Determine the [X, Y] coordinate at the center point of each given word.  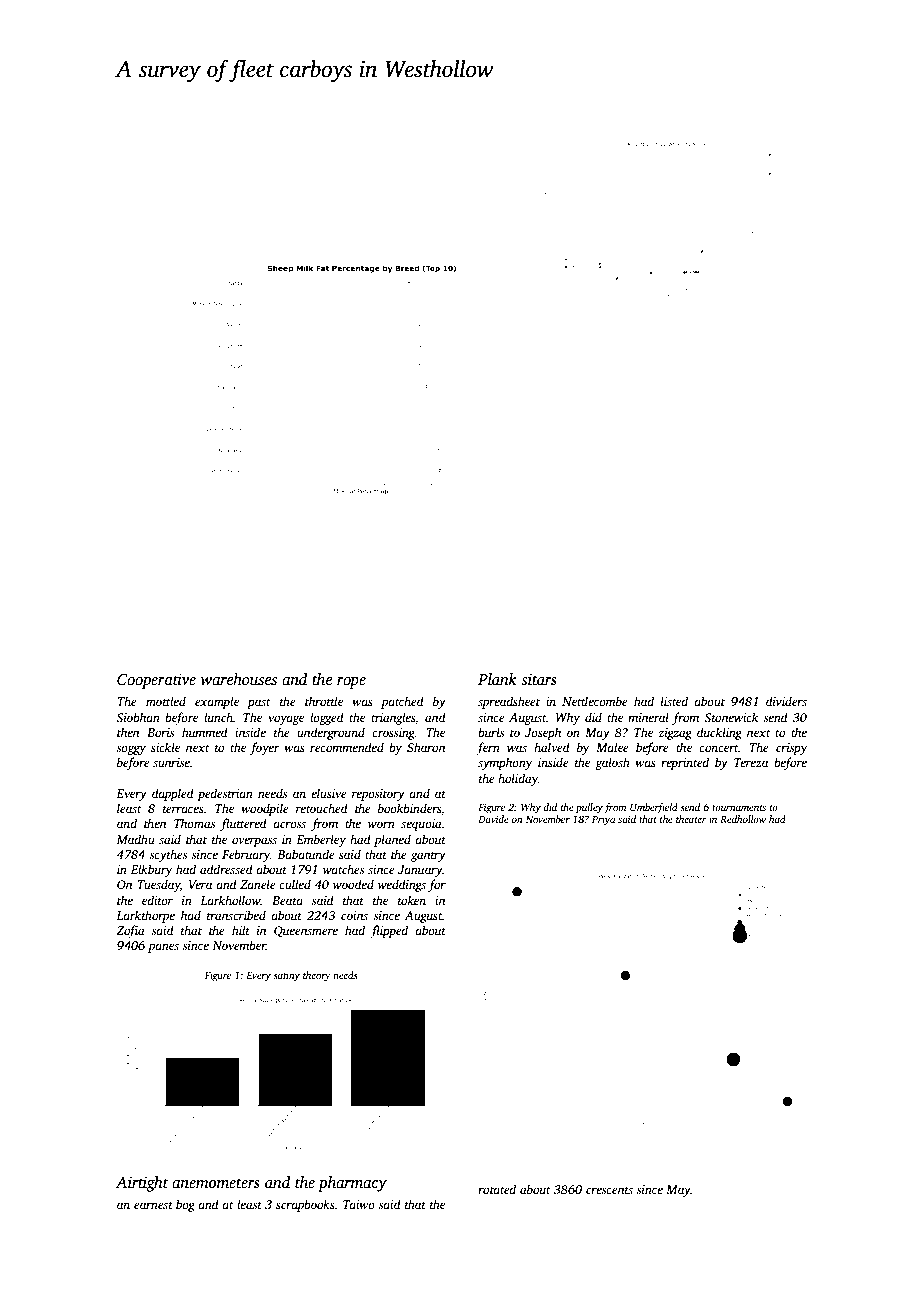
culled [295, 884]
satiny [286, 977]
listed [674, 701]
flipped [389, 931]
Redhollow [743, 819]
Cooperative [156, 681]
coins [354, 915]
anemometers [216, 1183]
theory [317, 976]
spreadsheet [509, 702]
